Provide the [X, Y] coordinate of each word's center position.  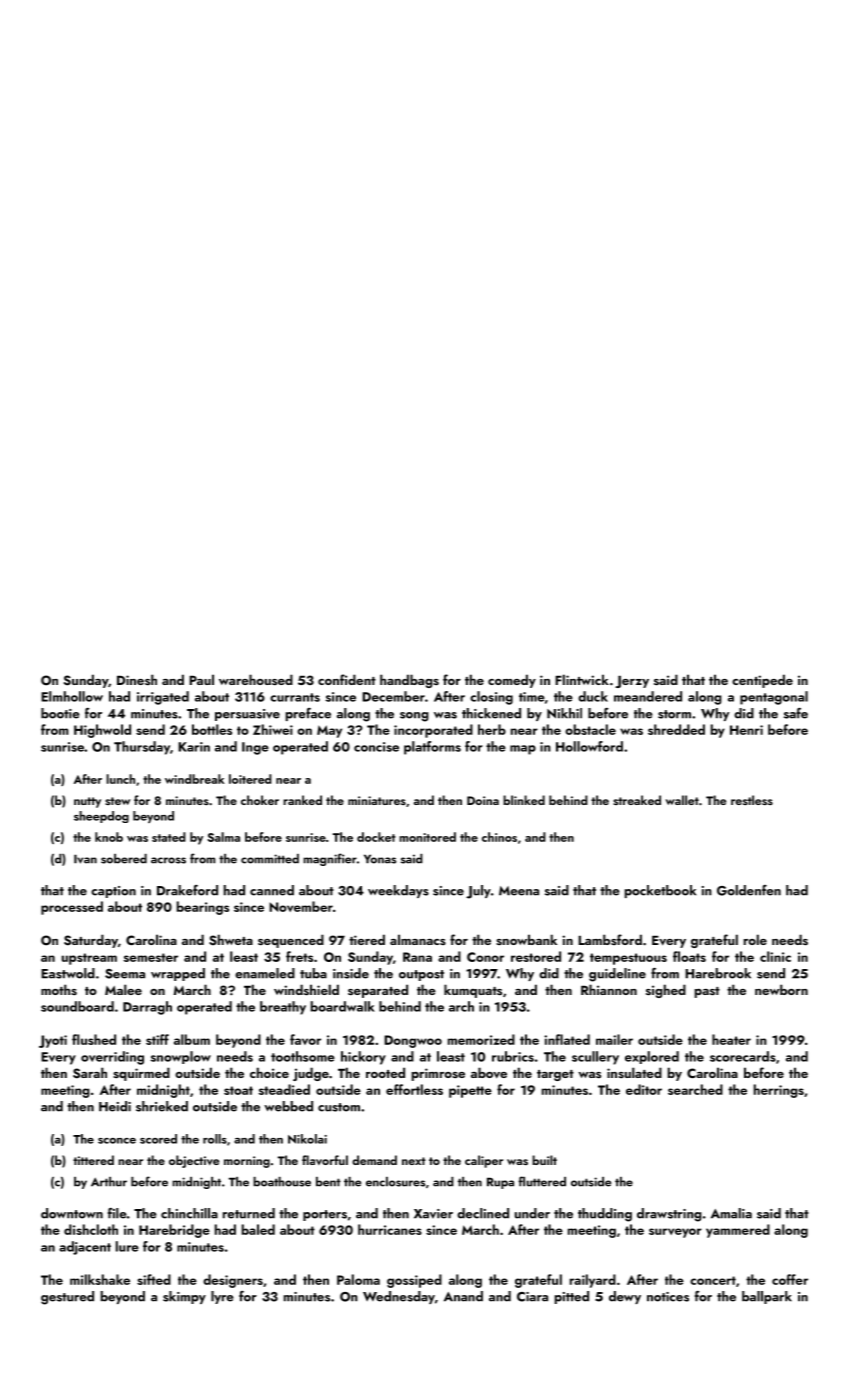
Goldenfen [749, 890]
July [478, 892]
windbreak [195, 779]
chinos [499, 837]
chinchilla [189, 1213]
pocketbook [660, 891]
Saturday [91, 941]
